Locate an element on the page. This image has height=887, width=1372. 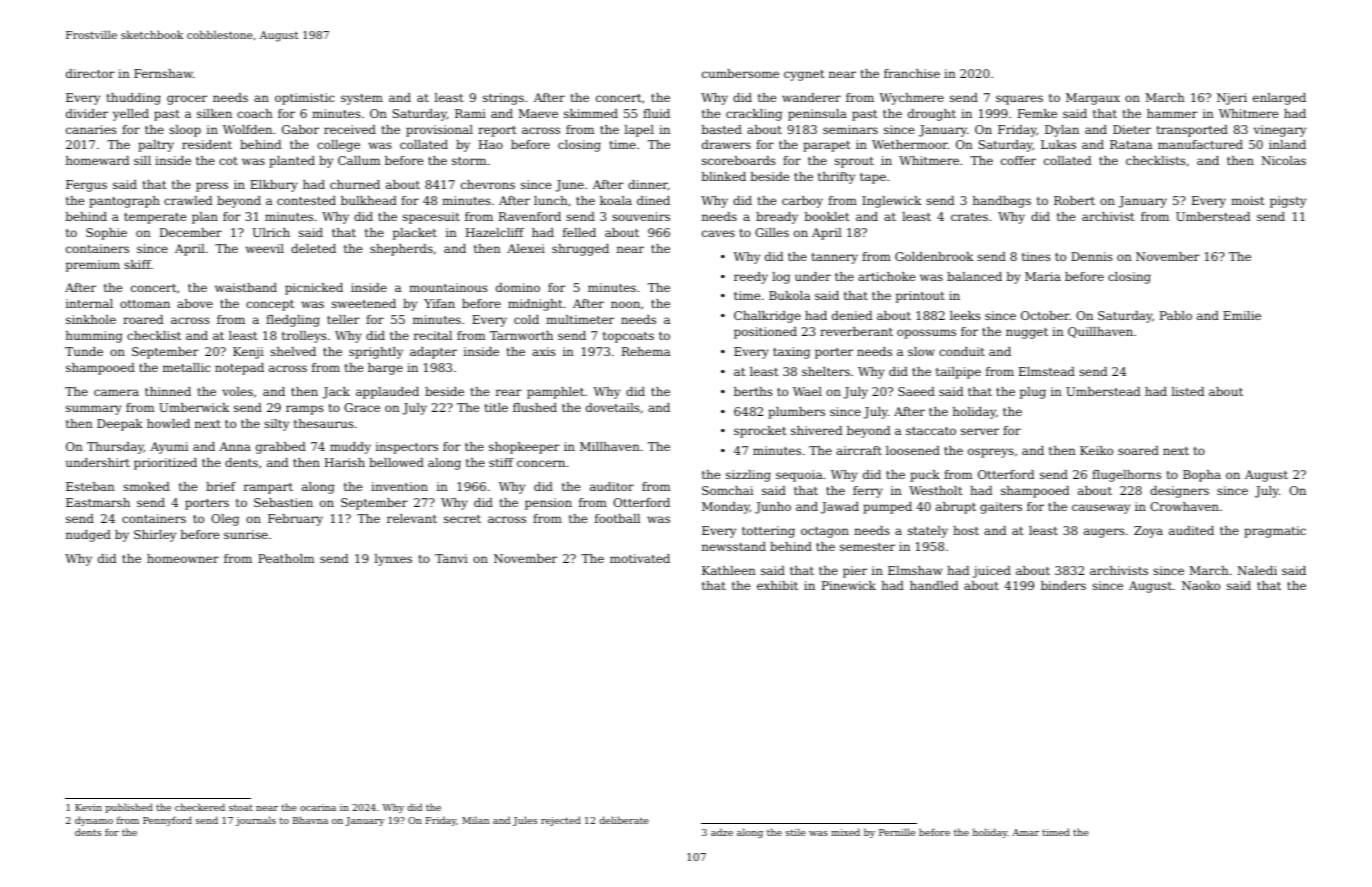
deliberate is located at coordinates (624, 820).
